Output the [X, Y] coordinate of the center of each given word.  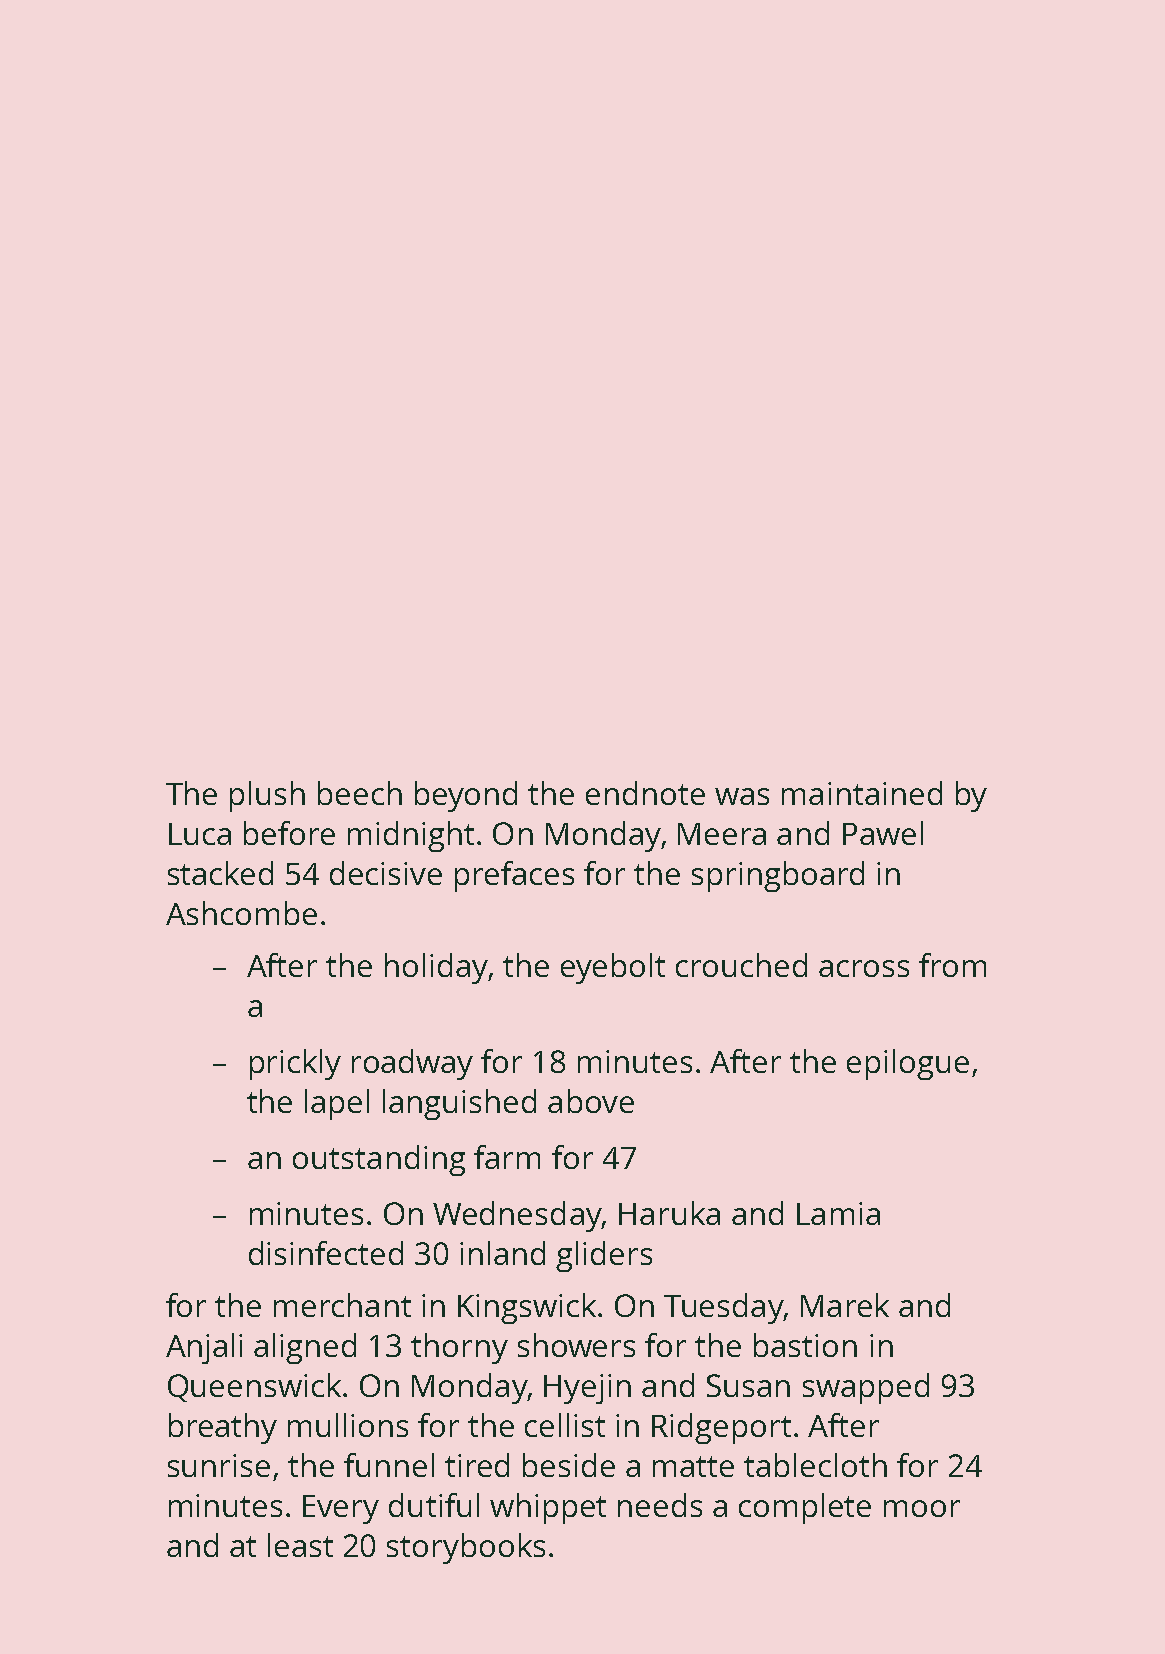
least [300, 1545]
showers [576, 1345]
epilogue [908, 1064]
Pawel [883, 833]
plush [267, 796]
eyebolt [613, 968]
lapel [337, 1104]
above [591, 1101]
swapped [866, 1388]
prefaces [514, 876]
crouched [741, 965]
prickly [295, 1064]
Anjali [204, 1348]
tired [477, 1465]
